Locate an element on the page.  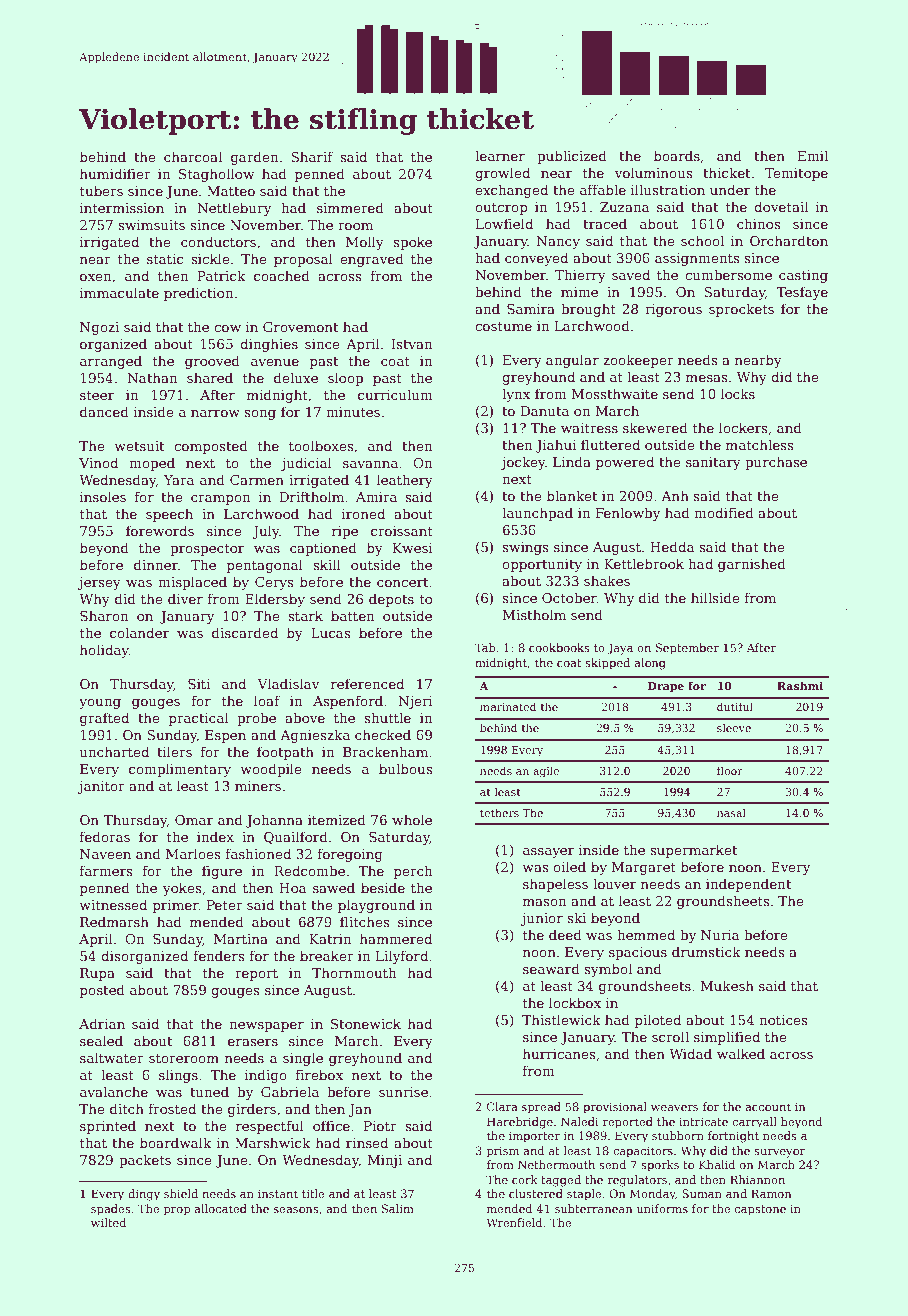
assayer is located at coordinates (548, 853).
